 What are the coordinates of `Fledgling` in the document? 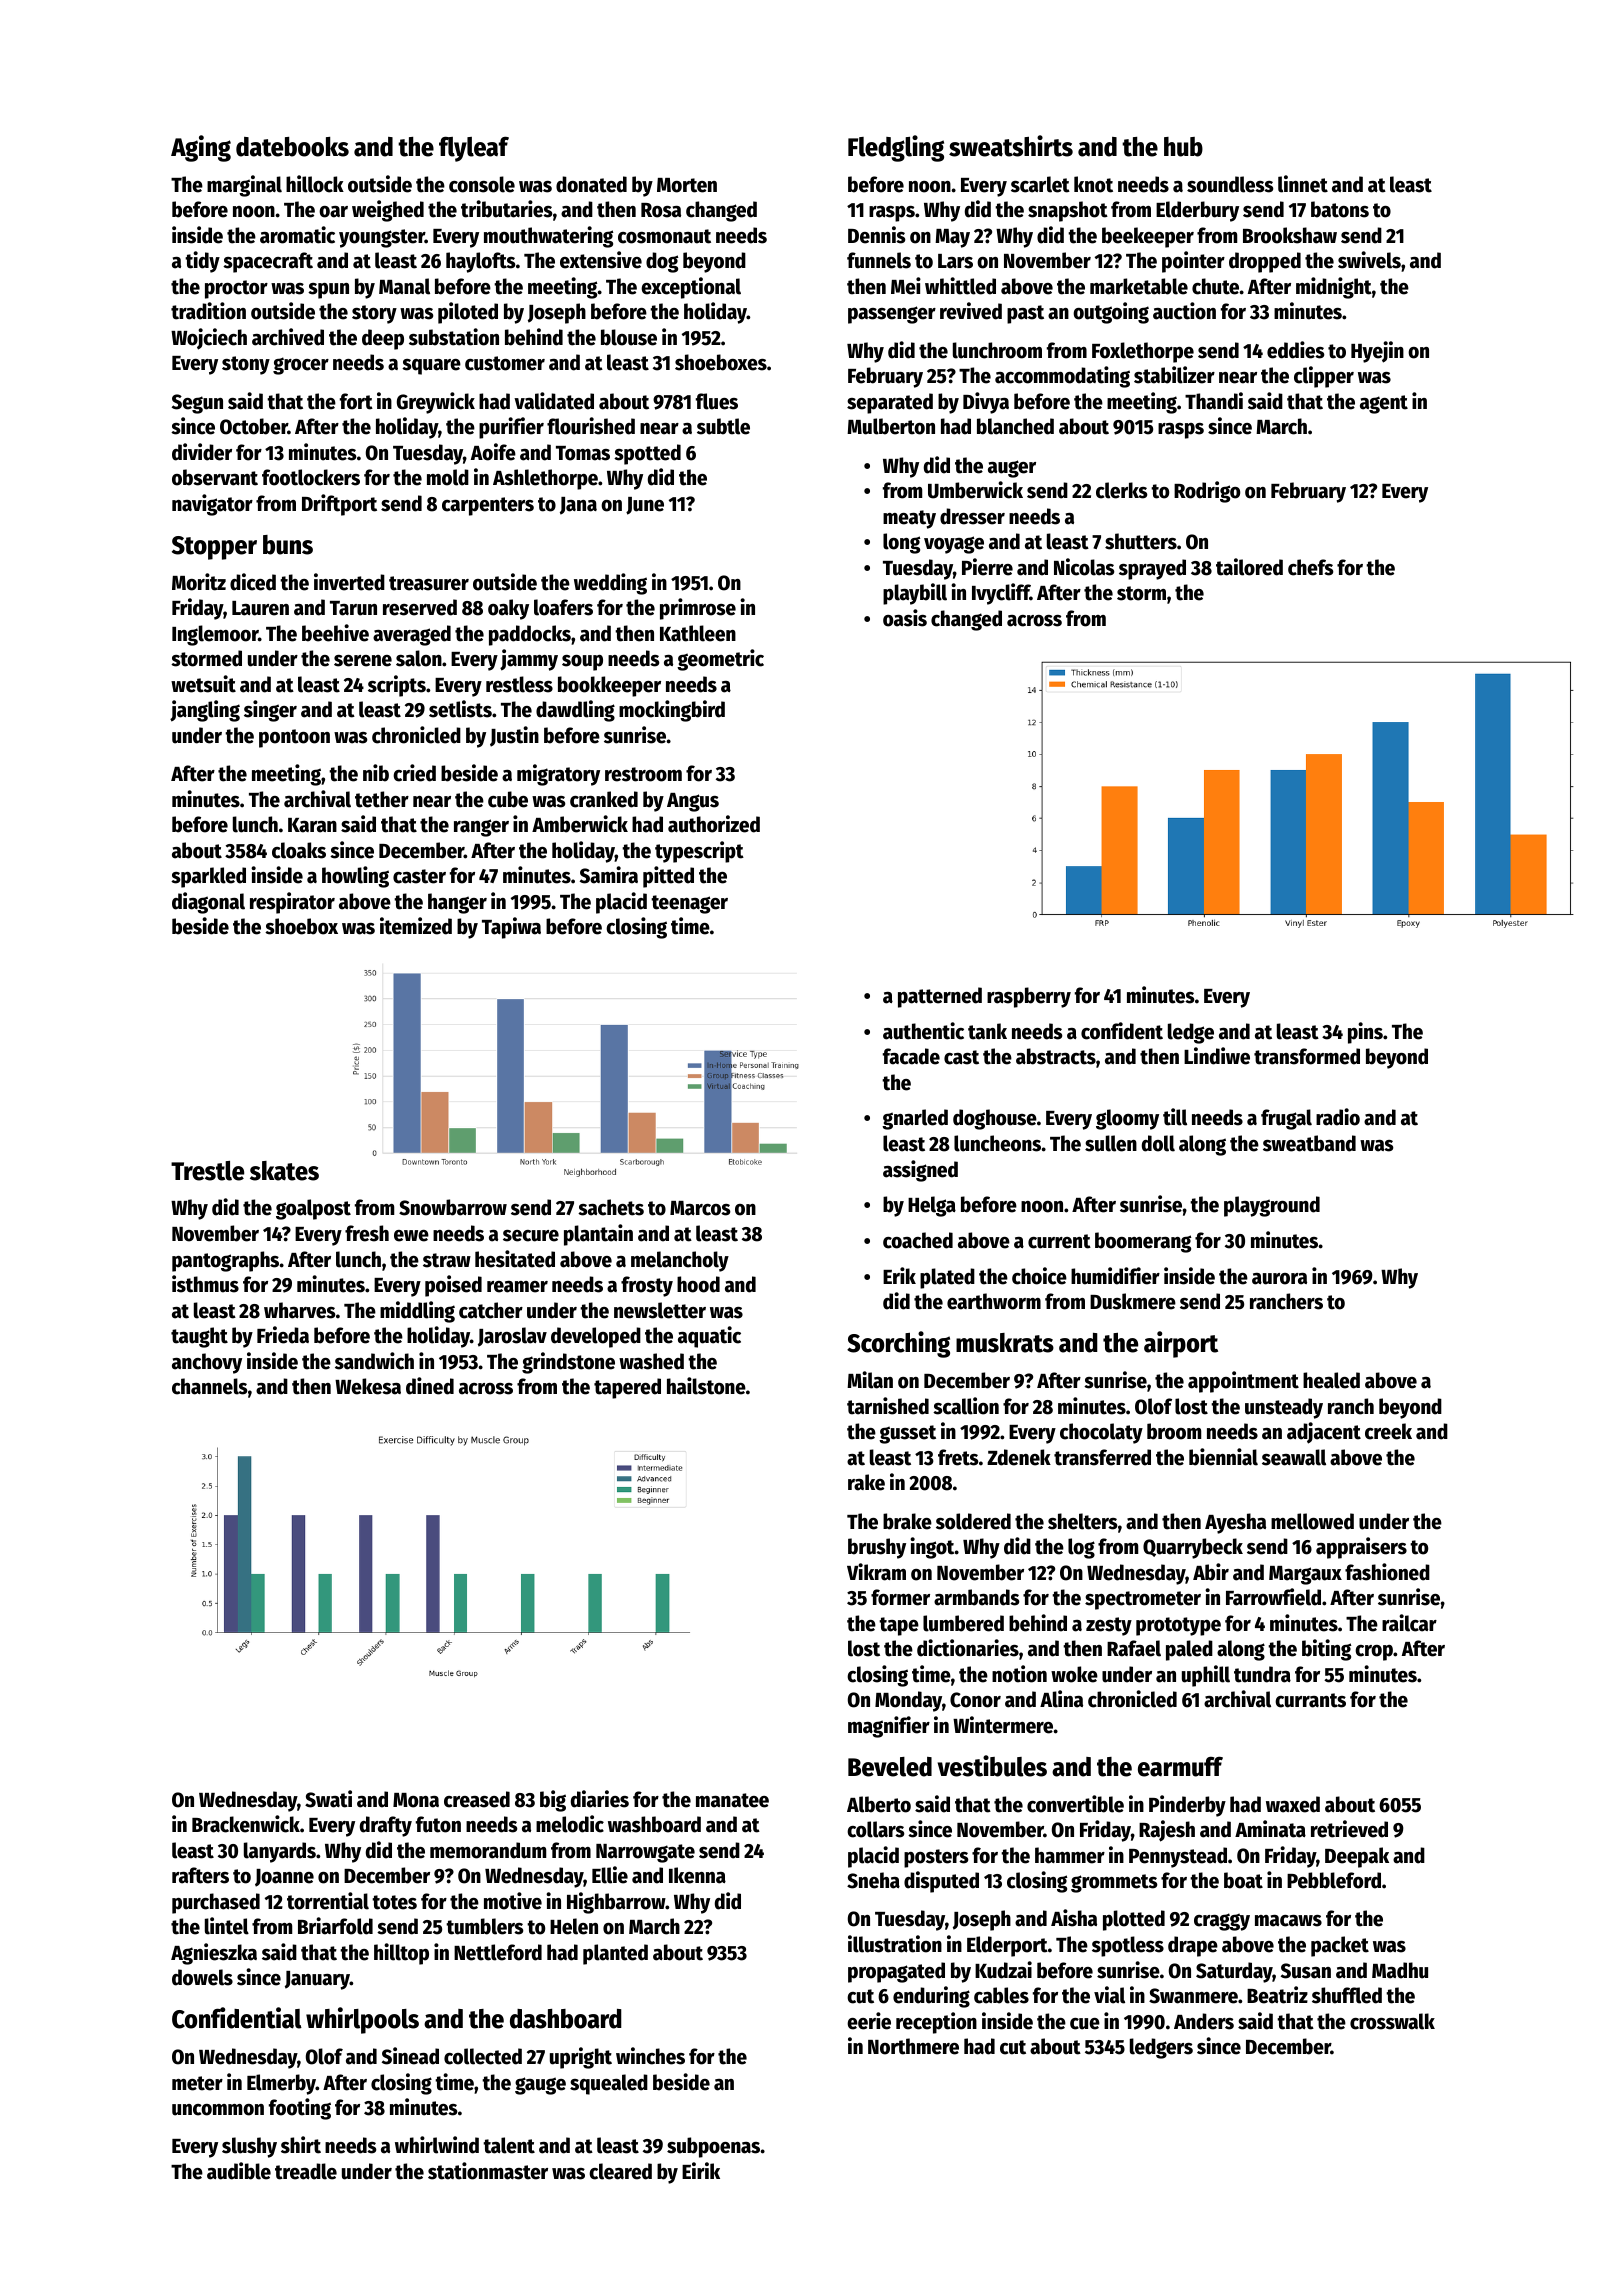 It's located at (896, 148).
